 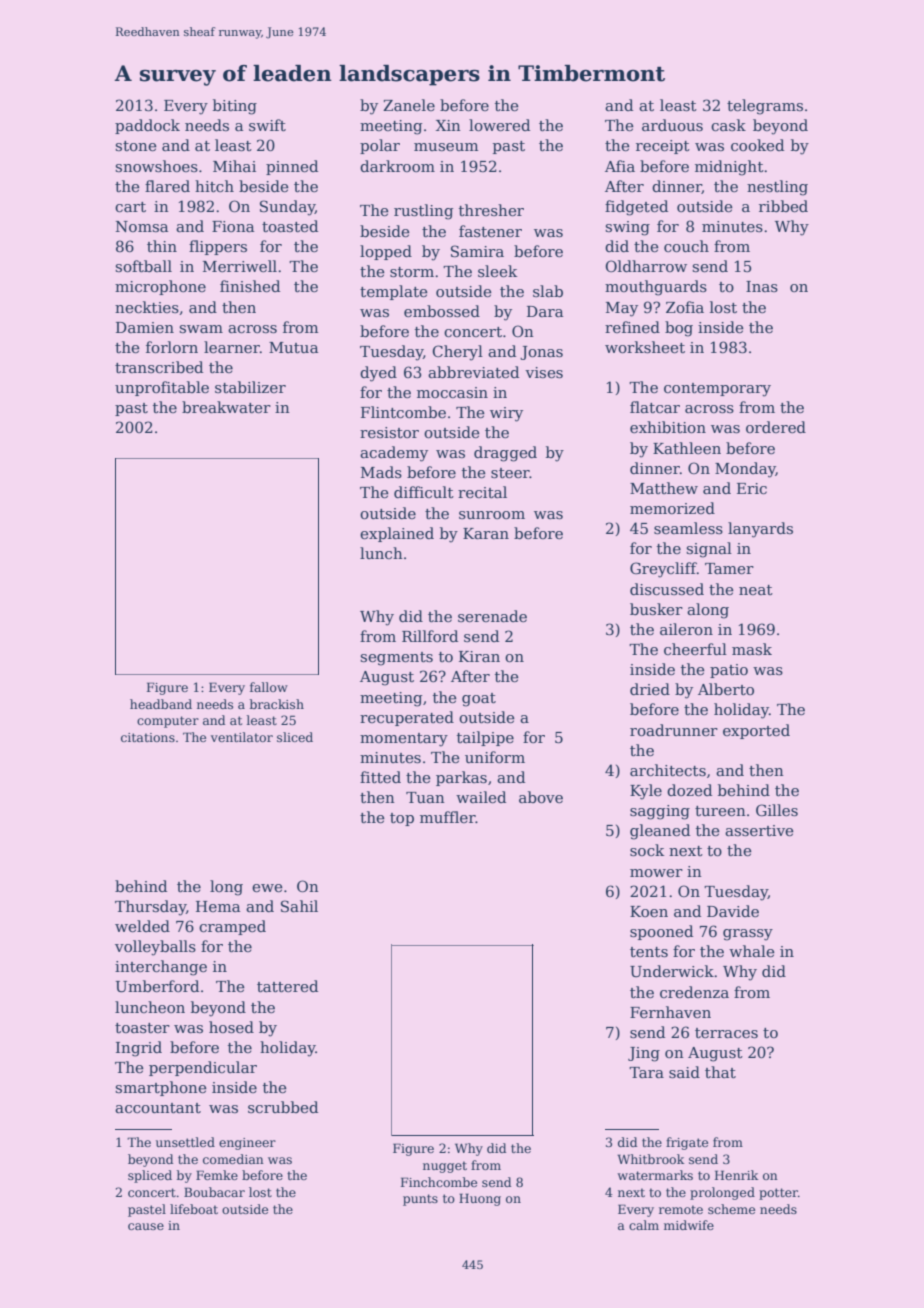 I want to click on recuperated, so click(x=407, y=718).
